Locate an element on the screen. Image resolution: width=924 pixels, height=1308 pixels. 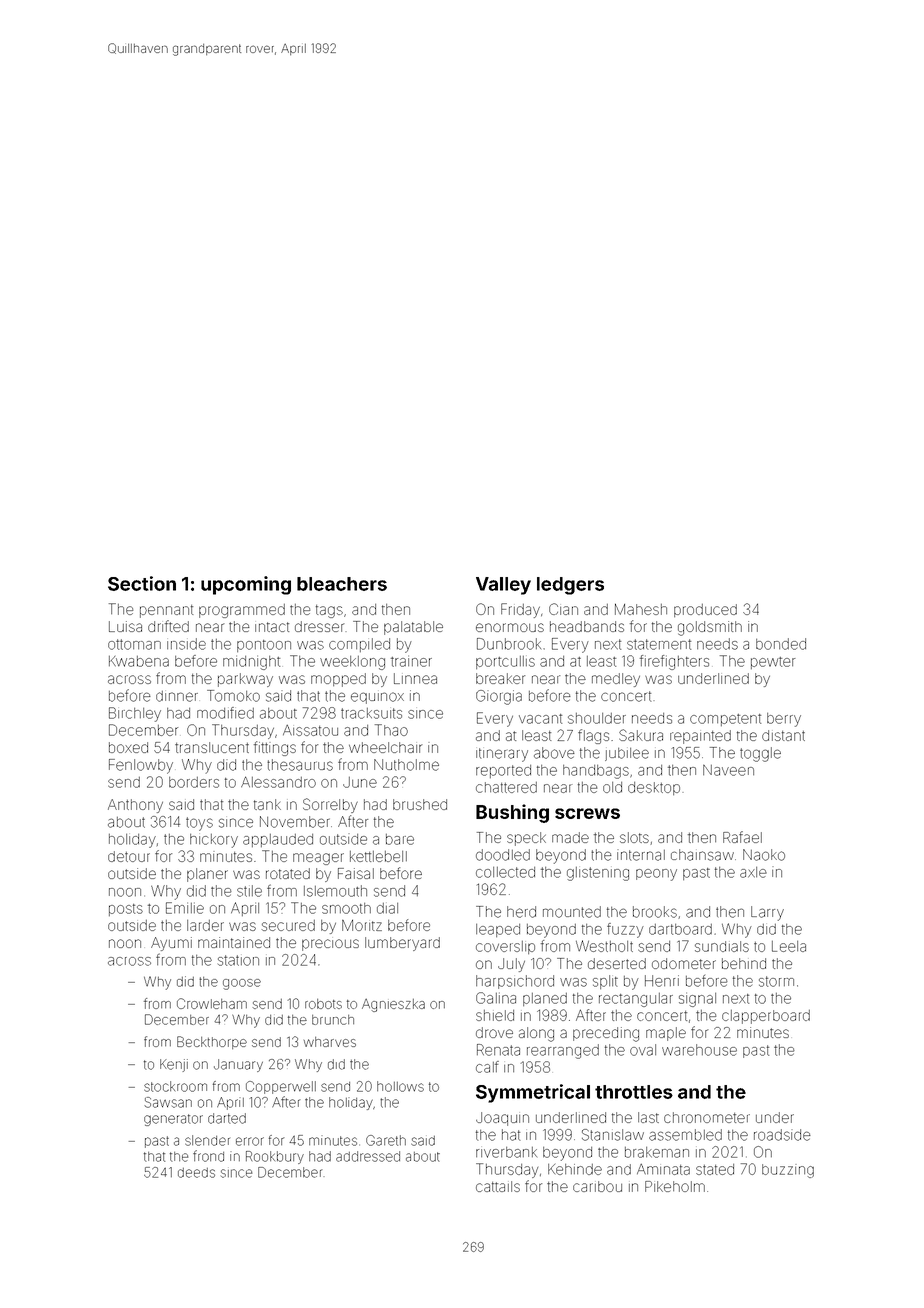
along is located at coordinates (536, 1034).
